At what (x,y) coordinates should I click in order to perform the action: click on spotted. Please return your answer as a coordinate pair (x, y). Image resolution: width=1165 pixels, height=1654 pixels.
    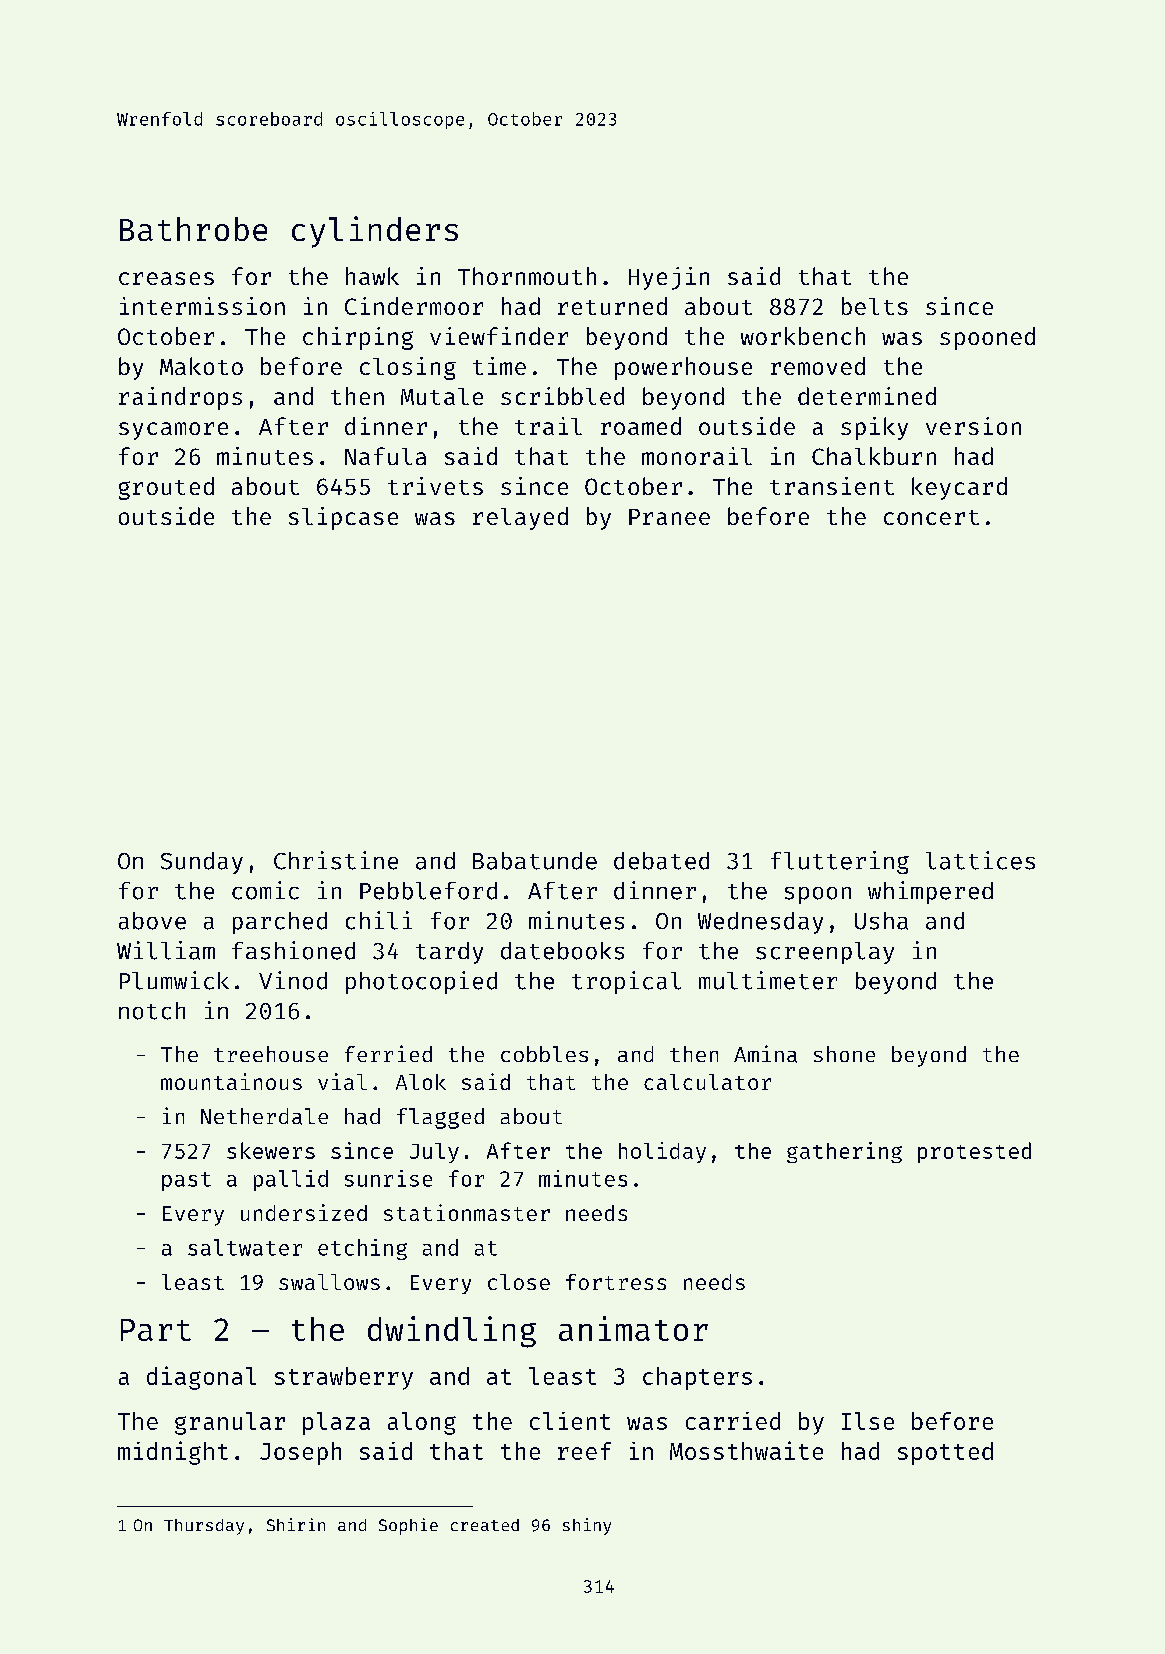
    Looking at the image, I should click on (945, 1453).
